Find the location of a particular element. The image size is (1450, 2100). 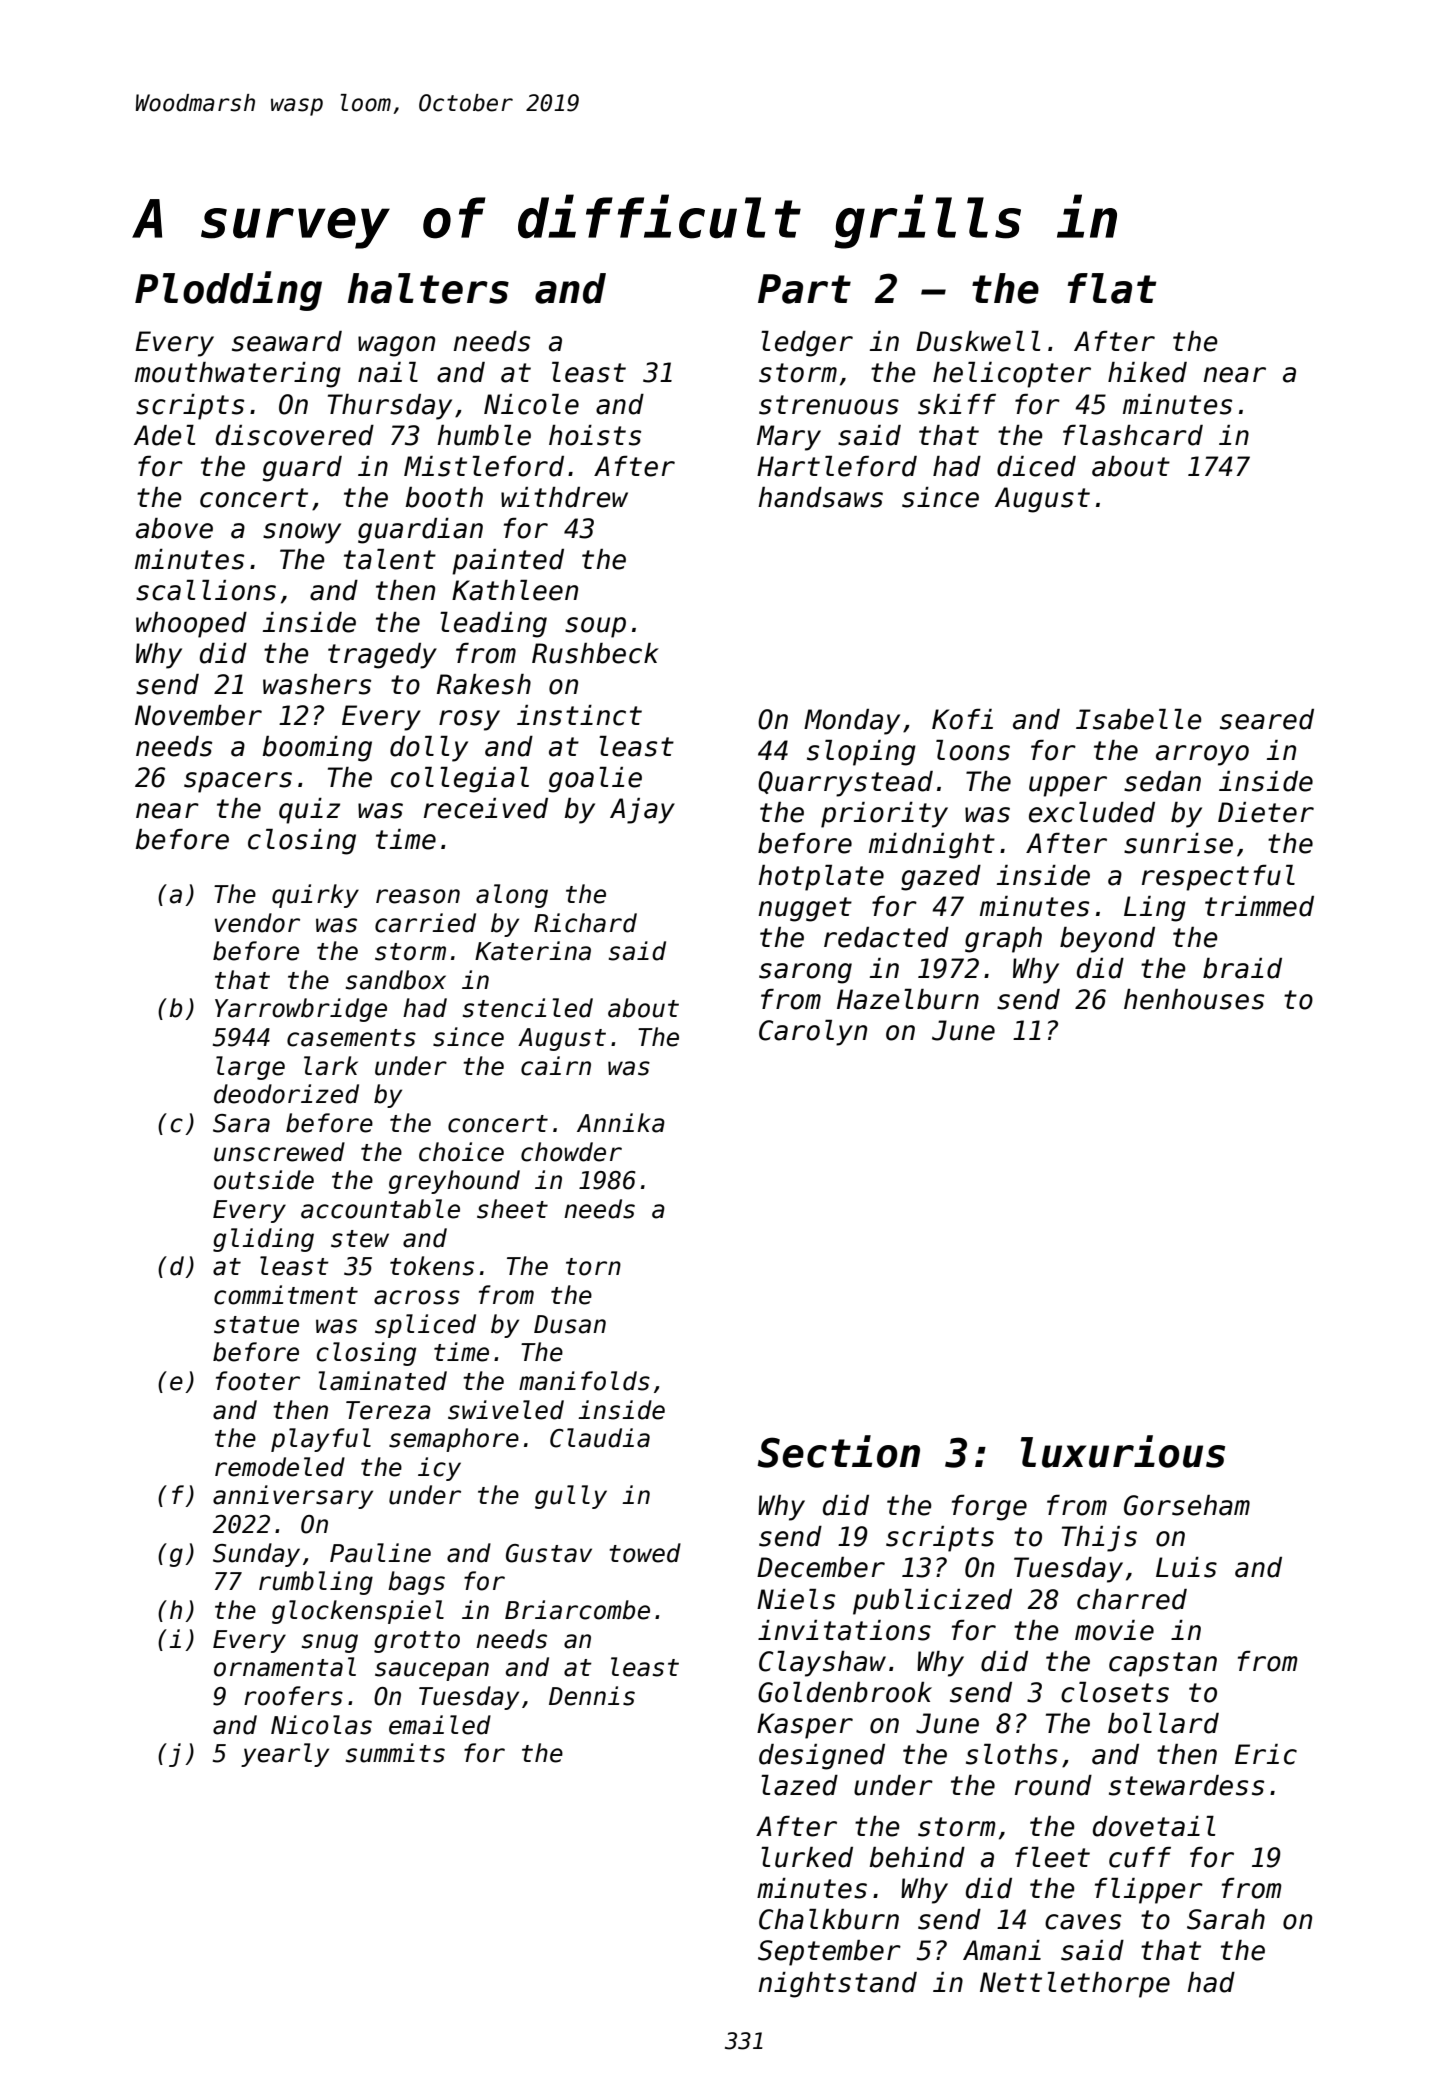

torn is located at coordinates (593, 1267).
